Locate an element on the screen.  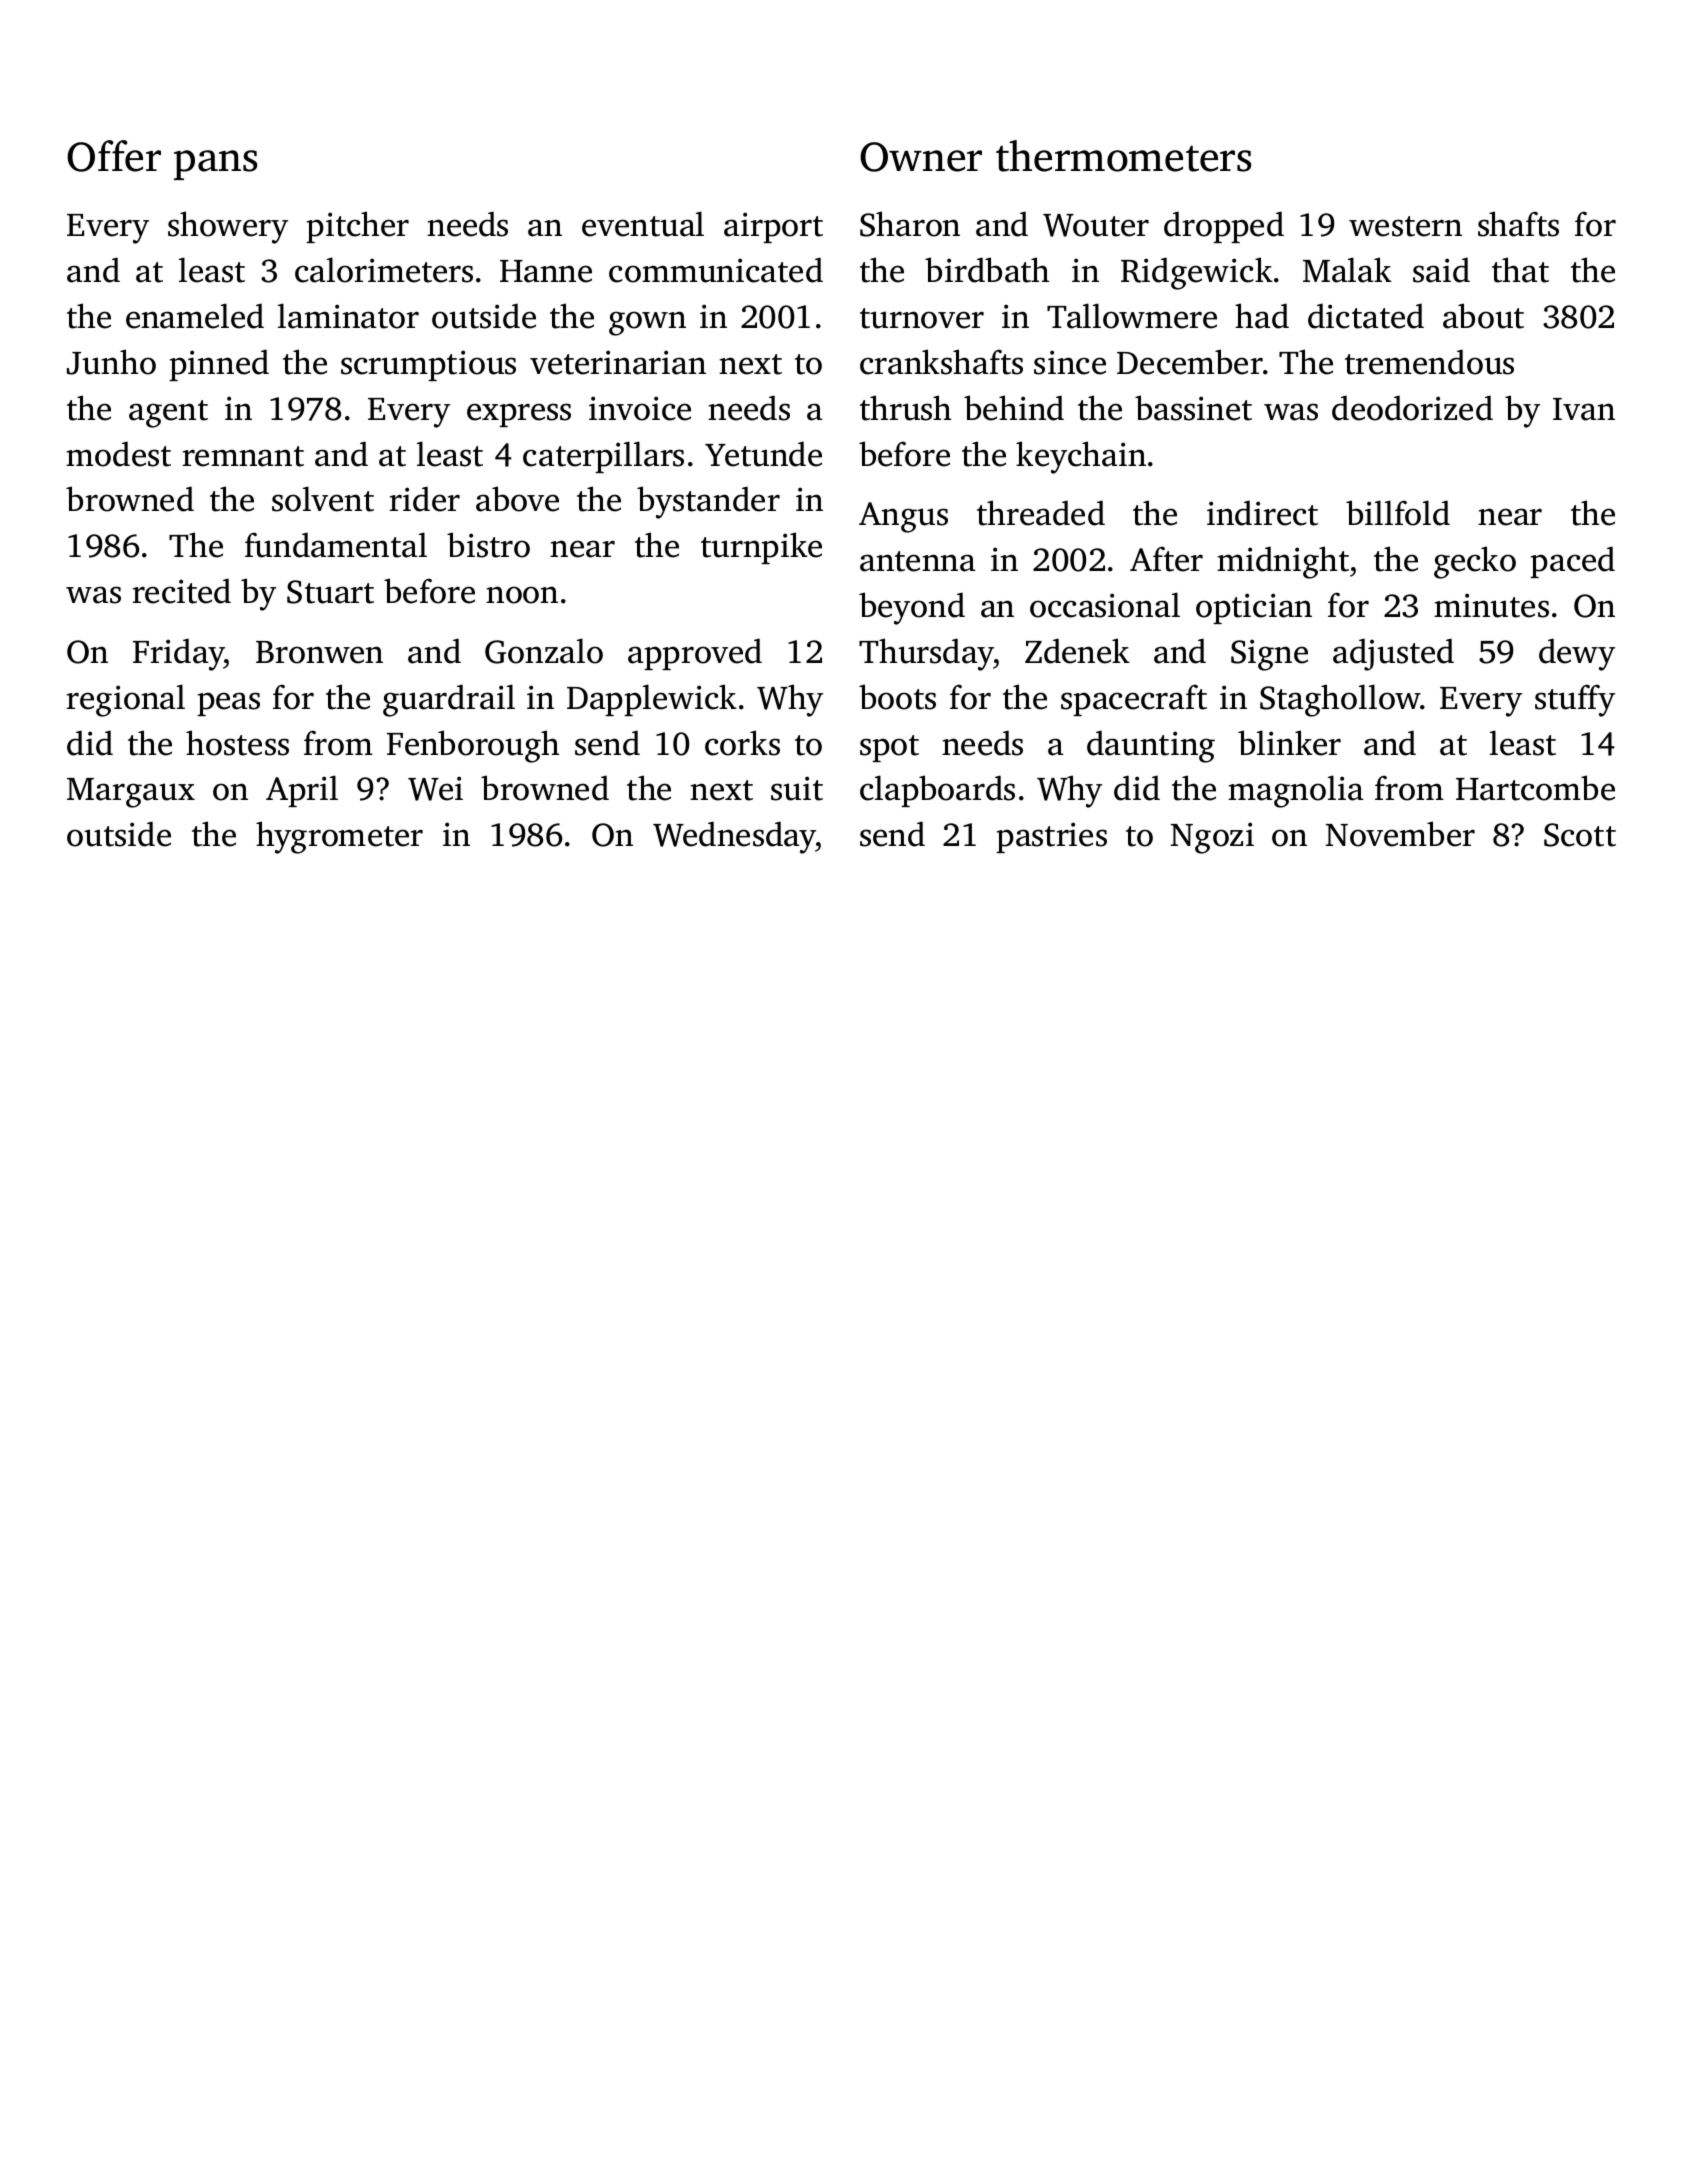
hygrometer is located at coordinates (339, 837).
